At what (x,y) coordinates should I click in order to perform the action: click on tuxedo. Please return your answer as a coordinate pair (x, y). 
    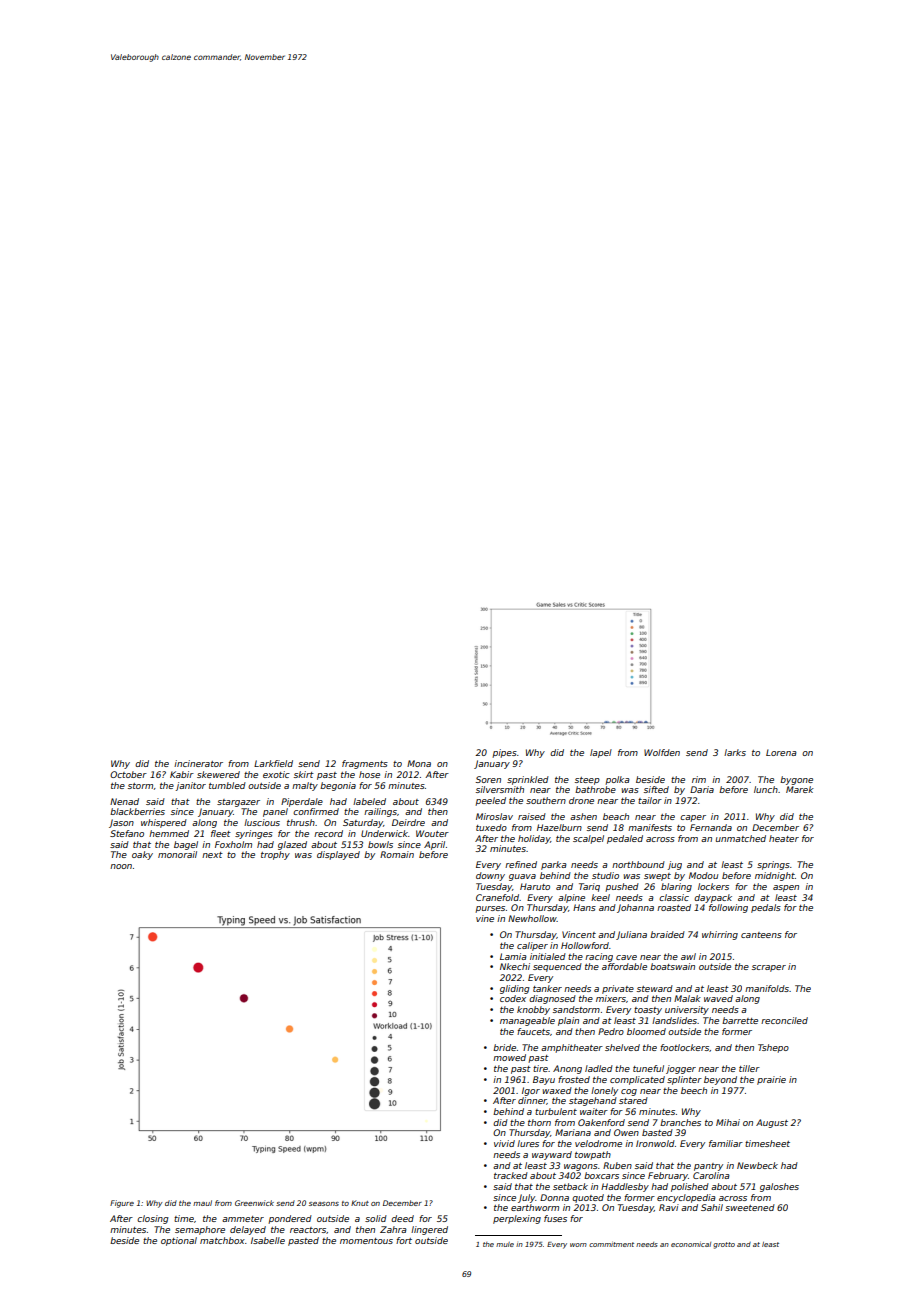
    Looking at the image, I should click on (491, 827).
